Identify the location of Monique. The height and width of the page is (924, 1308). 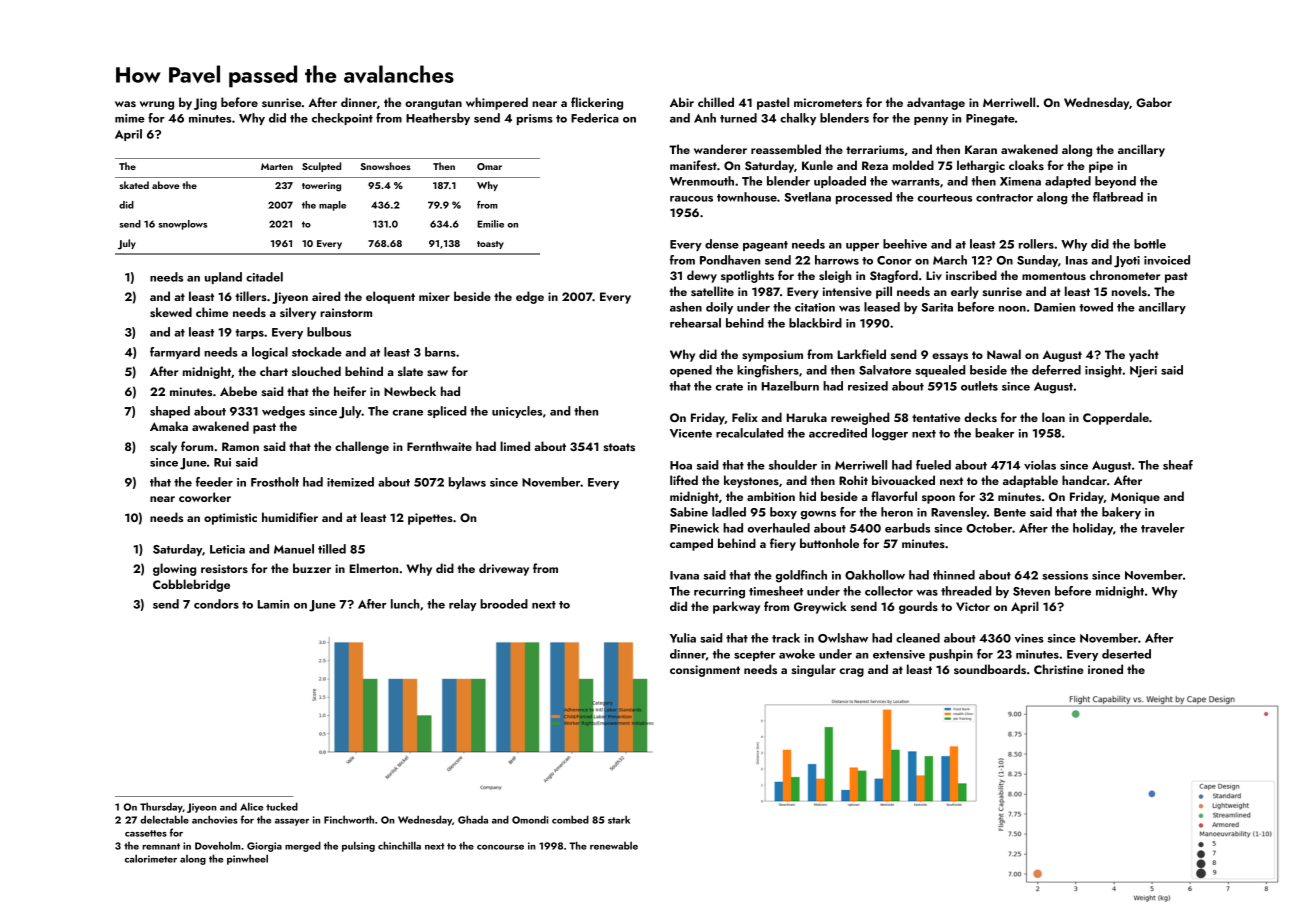
(1135, 498).
